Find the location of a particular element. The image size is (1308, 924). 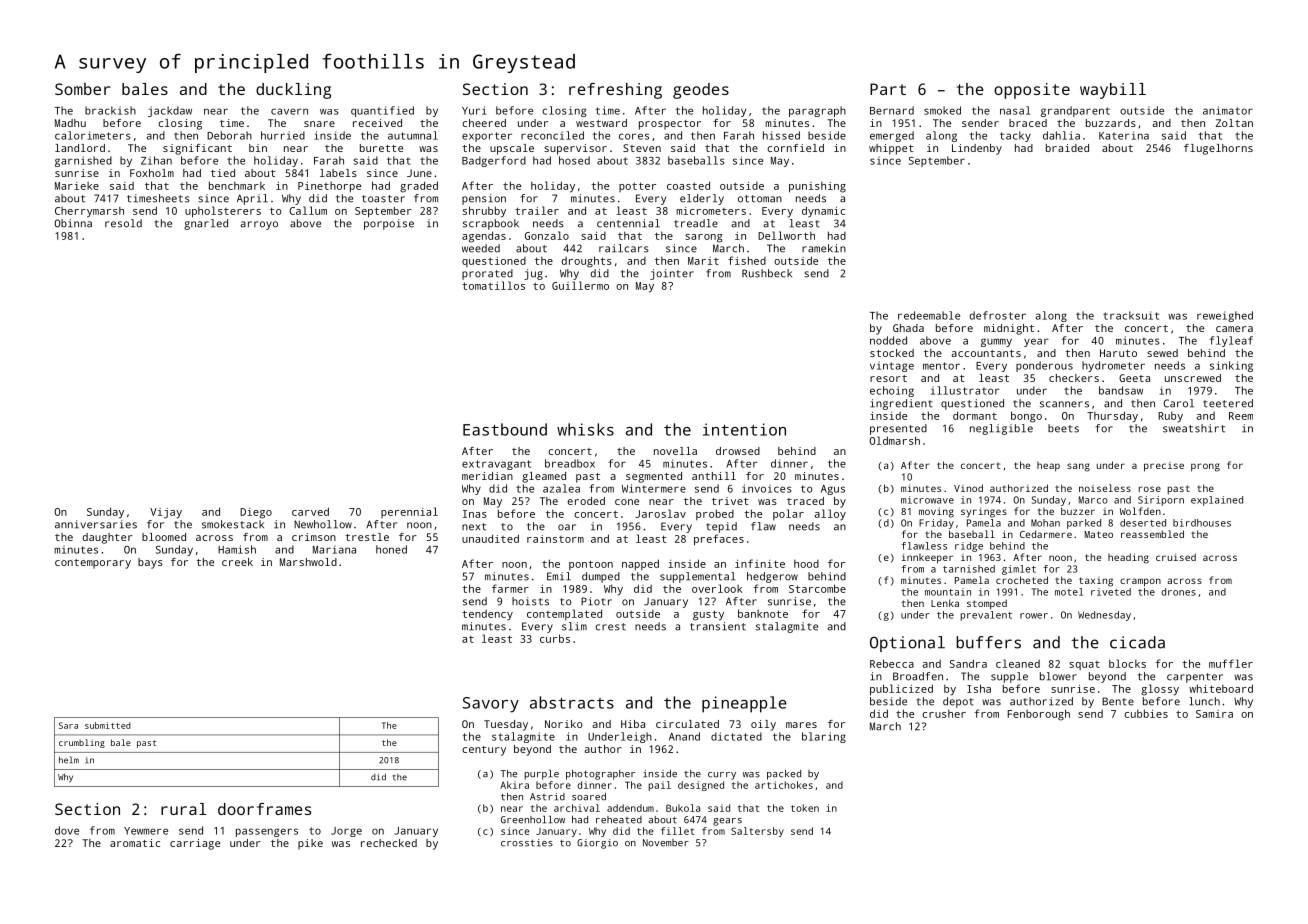

Part is located at coordinates (888, 89).
